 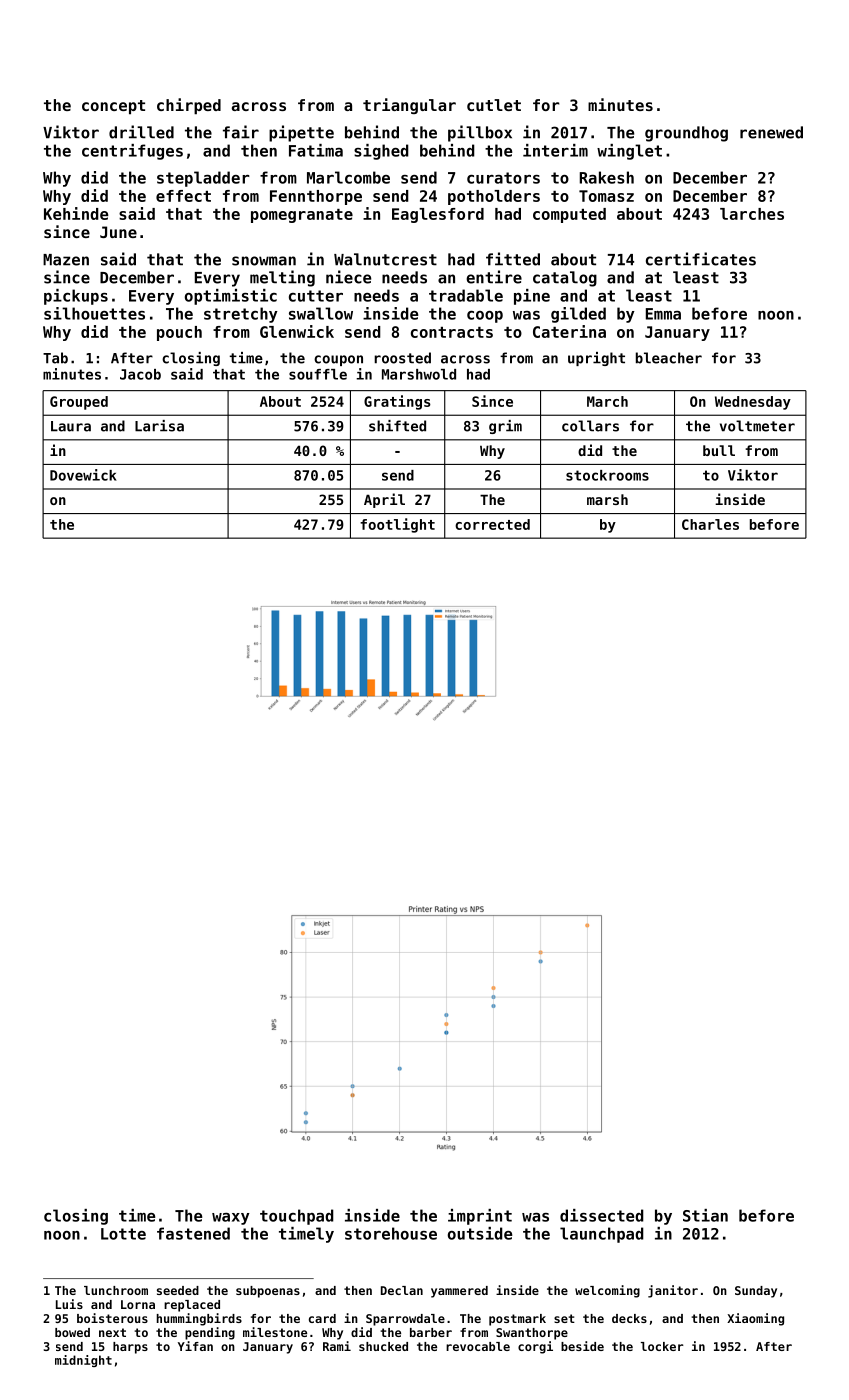 I want to click on fitted, so click(x=513, y=259).
